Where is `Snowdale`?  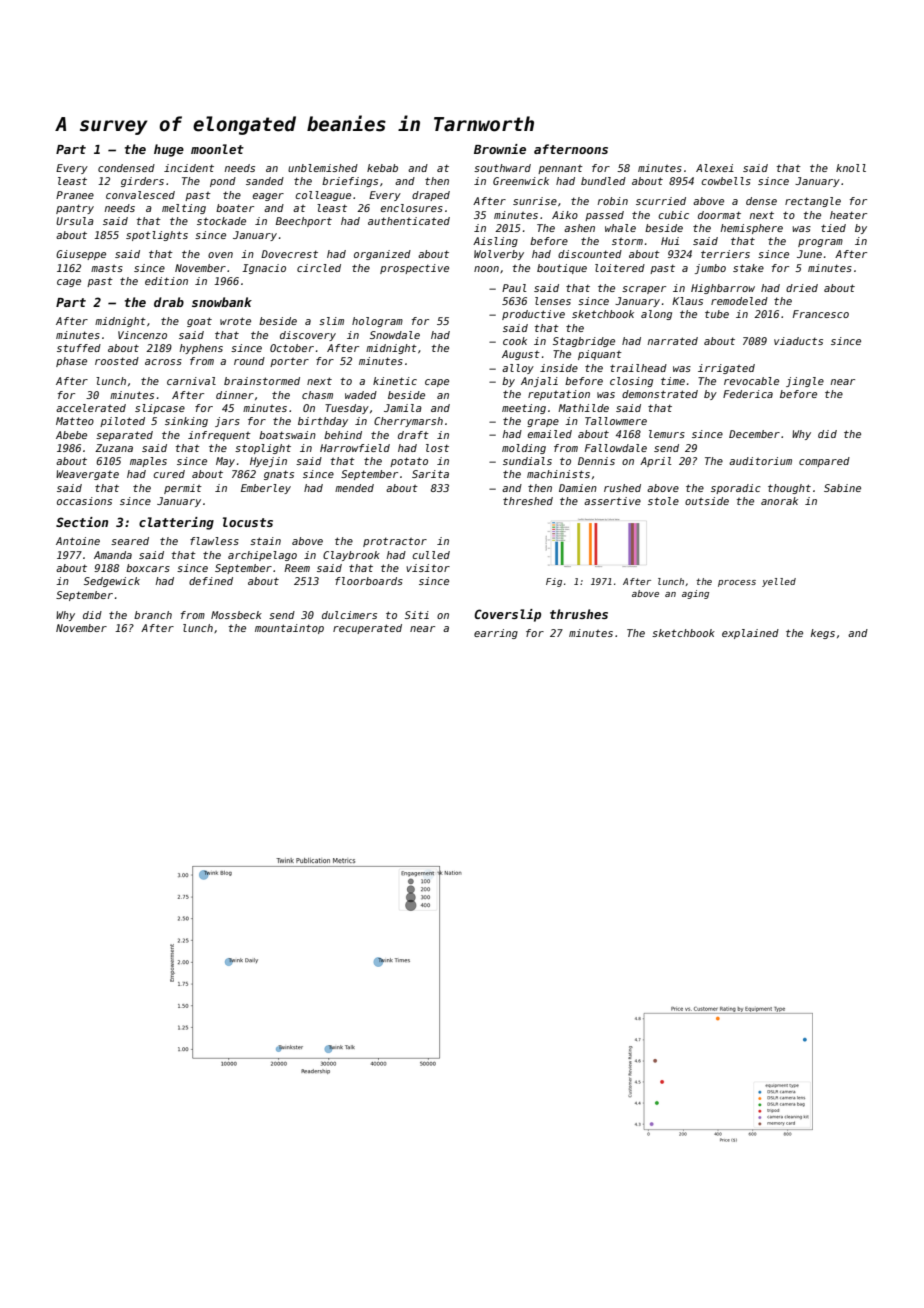
Snowdale is located at coordinates (395, 335).
